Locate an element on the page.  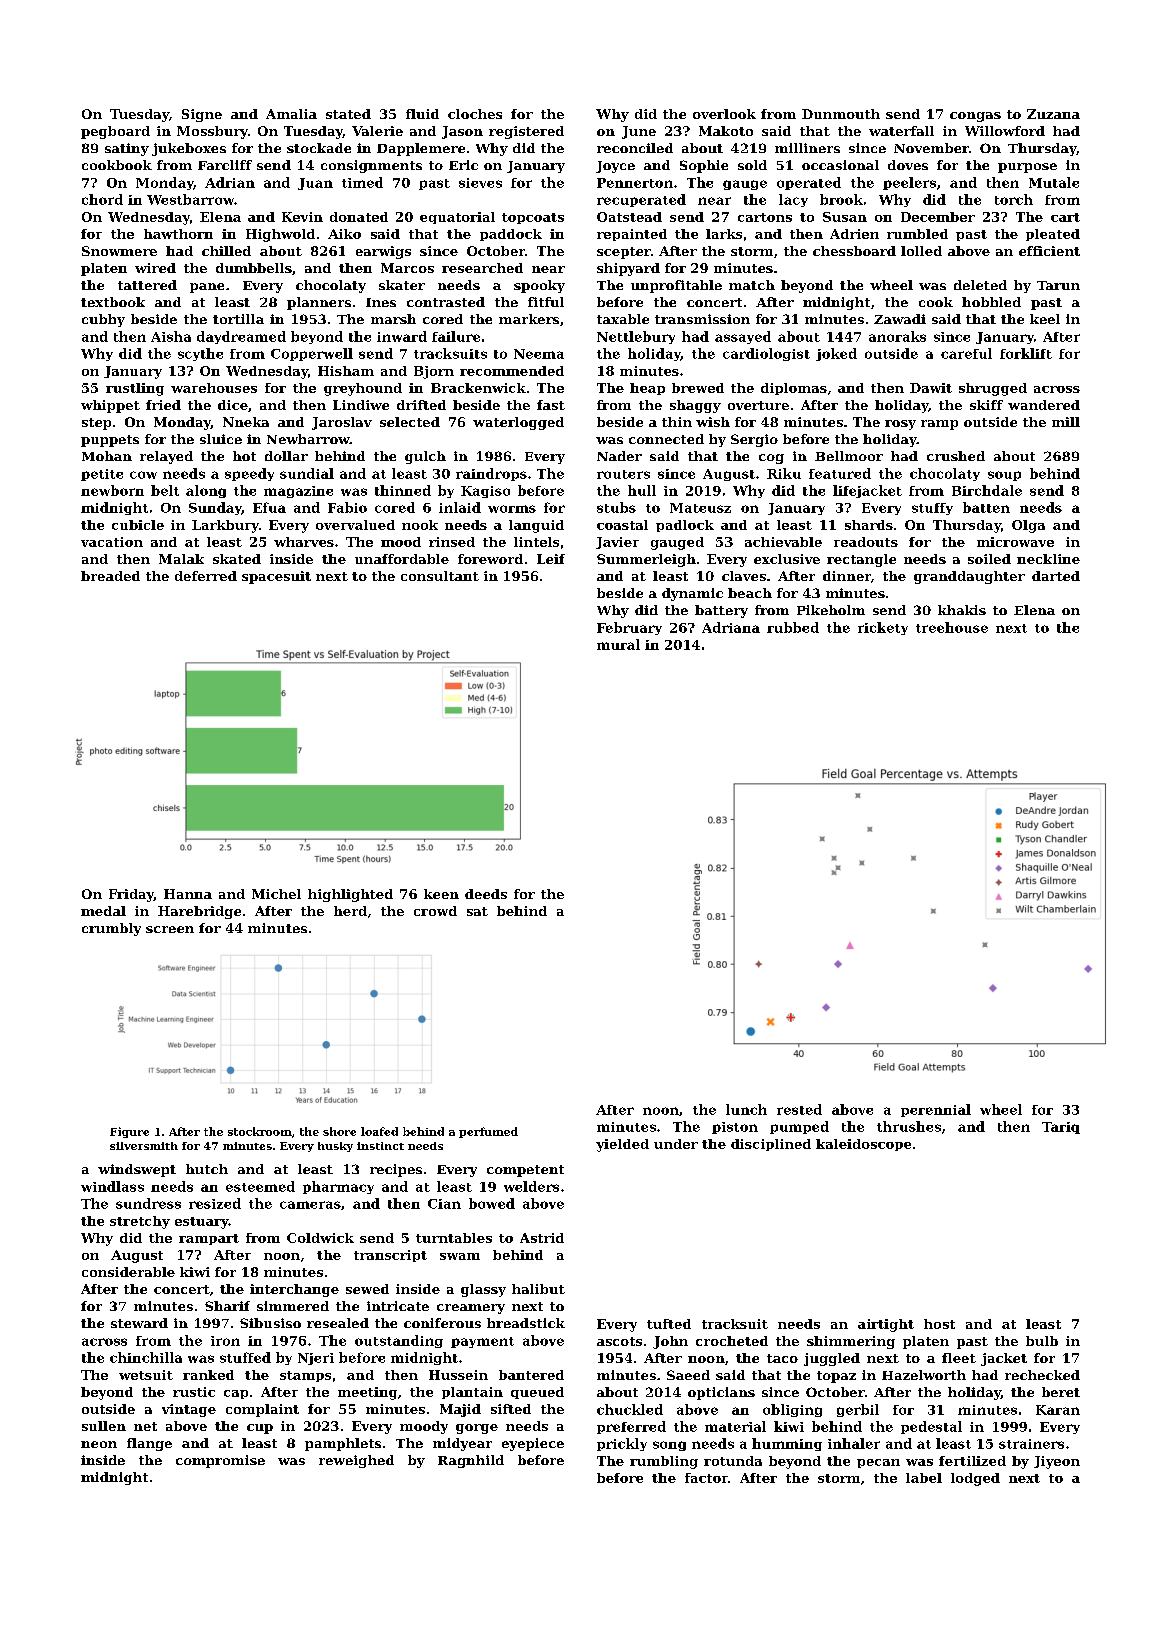
breaded is located at coordinates (110, 576).
